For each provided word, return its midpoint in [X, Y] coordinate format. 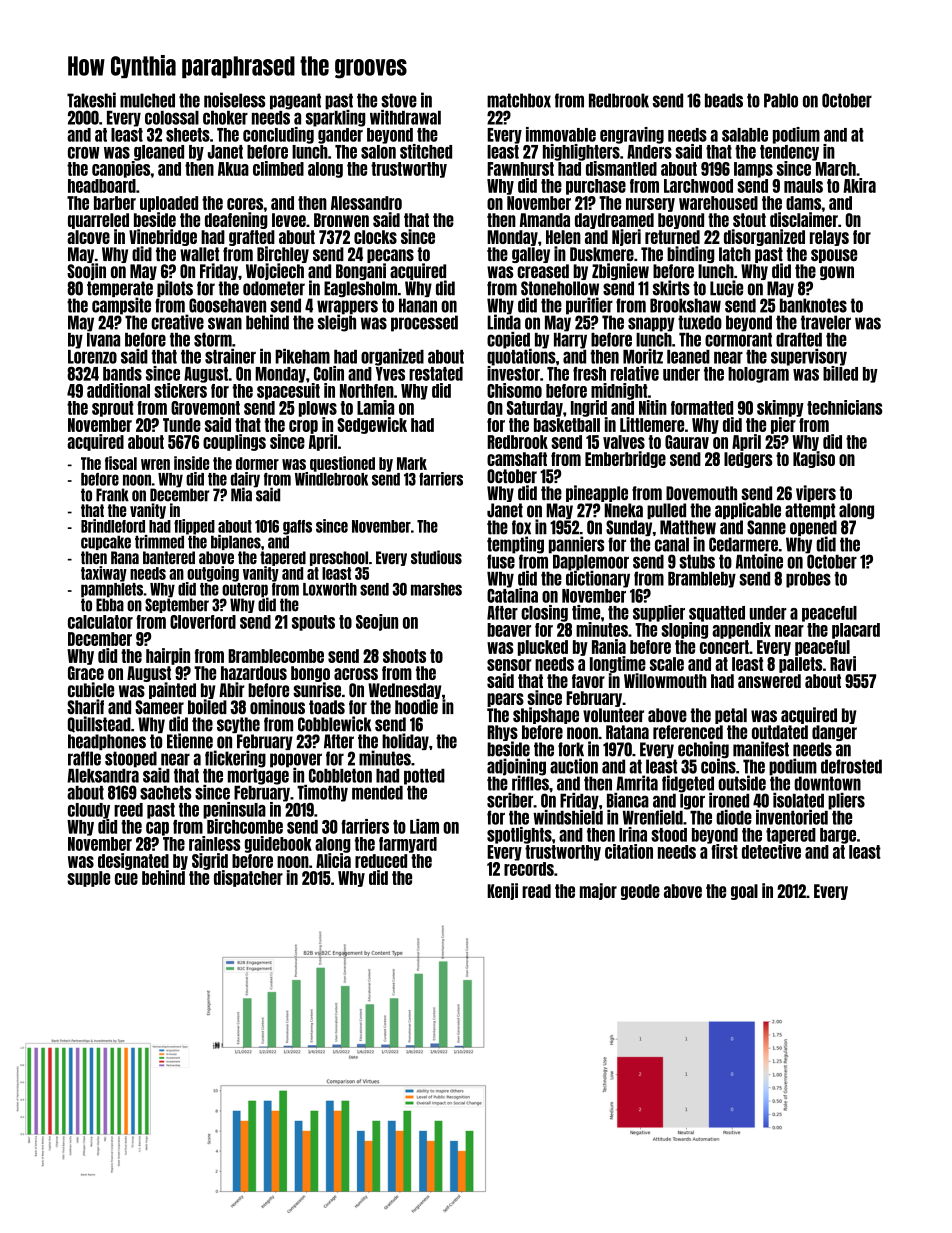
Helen [563, 237]
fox [521, 527]
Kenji [502, 891]
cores [245, 204]
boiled [207, 706]
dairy [245, 480]
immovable [561, 134]
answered [769, 681]
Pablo [781, 100]
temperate [120, 289]
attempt [810, 511]
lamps [753, 170]
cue [126, 879]
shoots [404, 656]
